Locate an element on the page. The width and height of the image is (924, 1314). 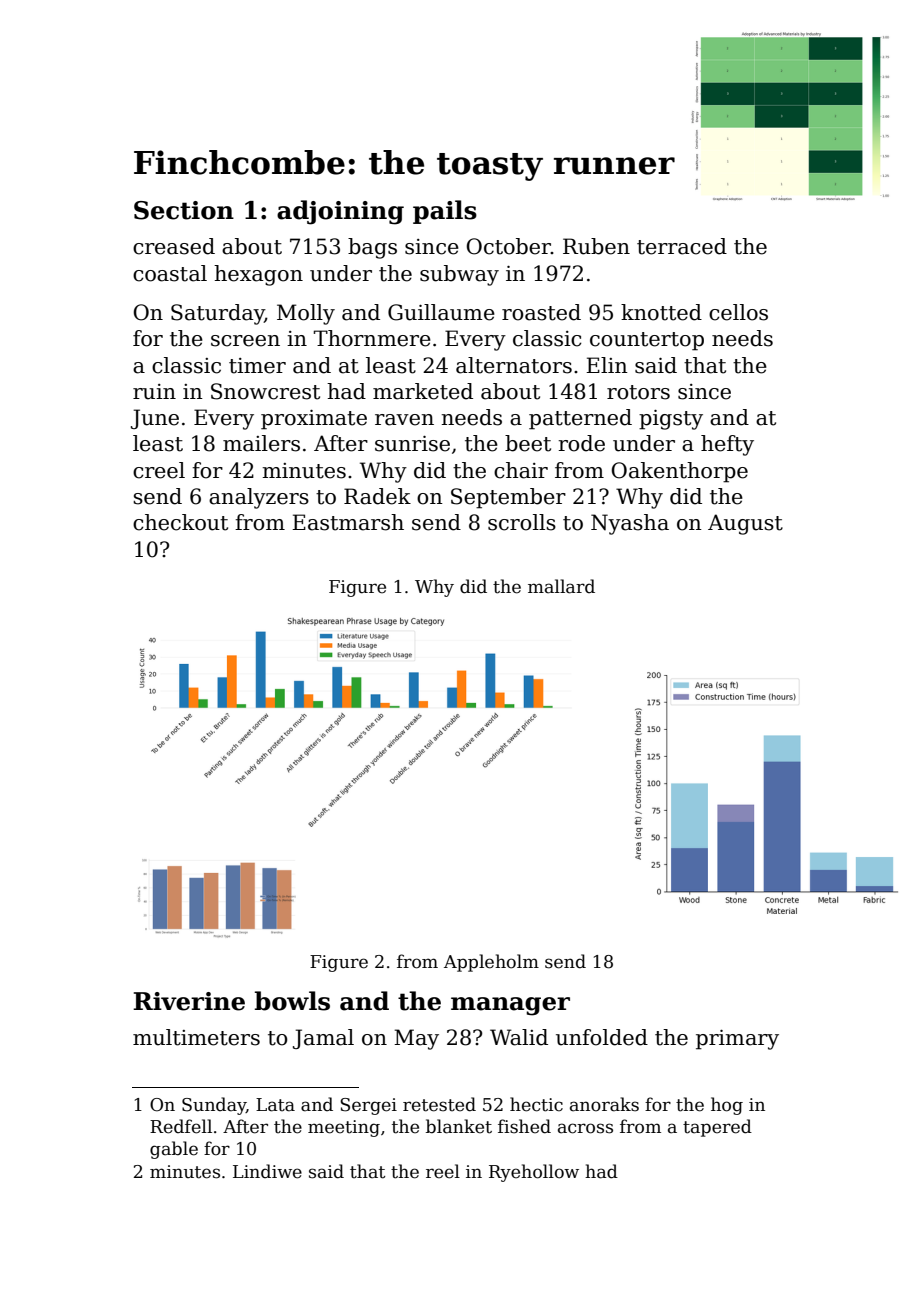
Appleholm is located at coordinates (491, 963).
